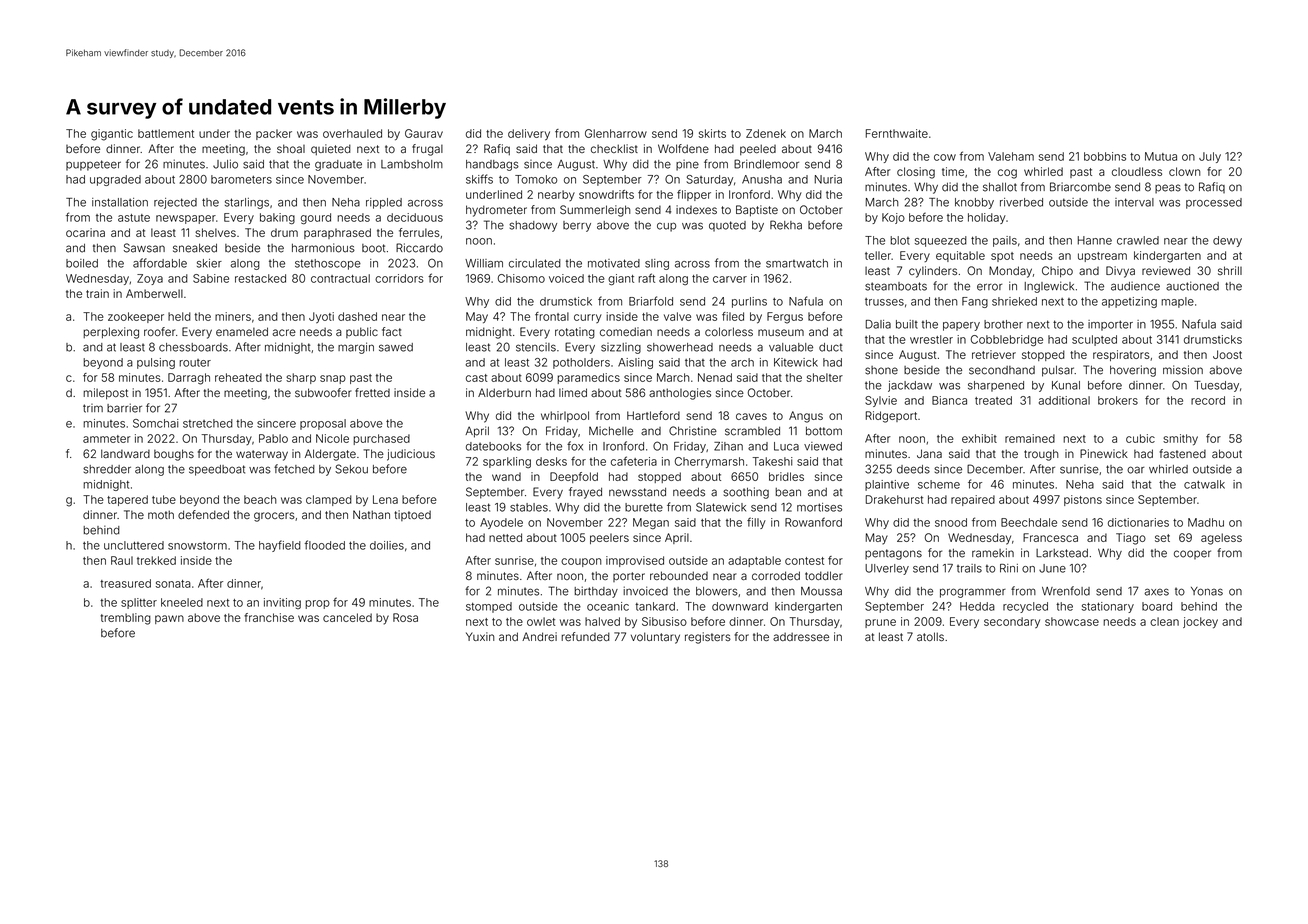 The height and width of the document is (924, 1308). What do you see at coordinates (585, 636) in the document?
I see `refunded` at bounding box center [585, 636].
